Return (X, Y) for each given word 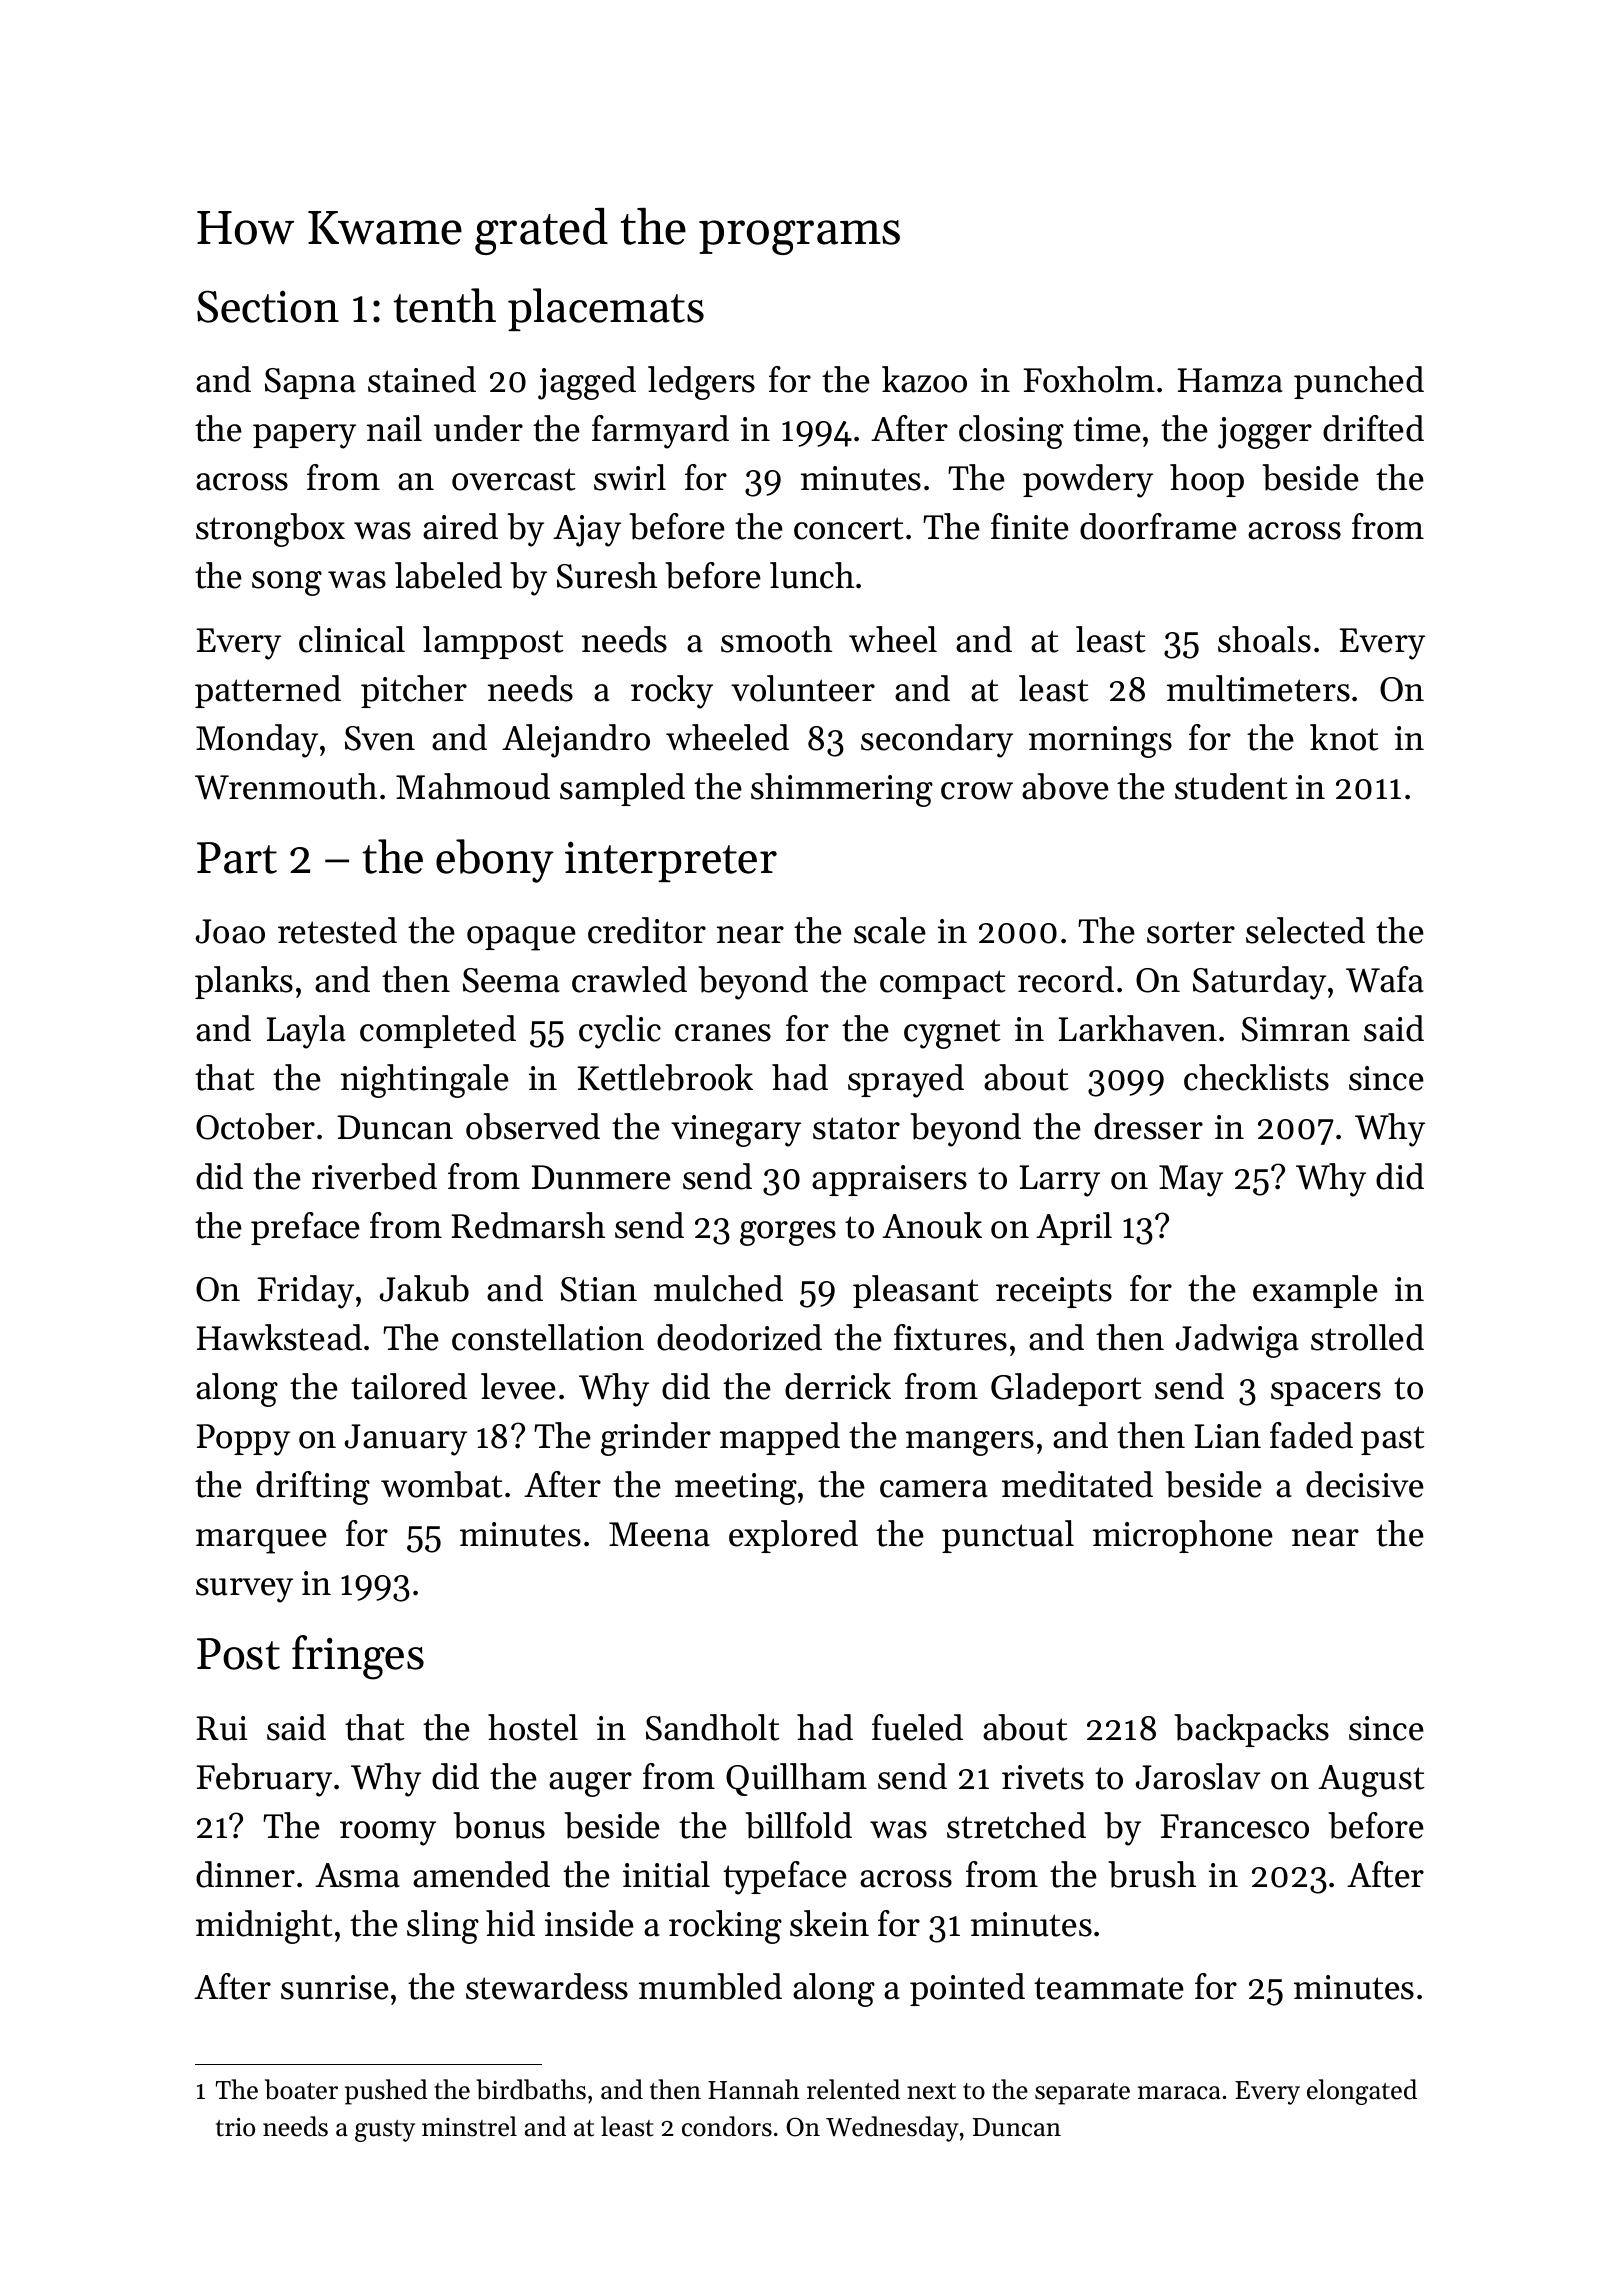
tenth (444, 305)
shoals (1264, 639)
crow (977, 791)
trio (235, 2127)
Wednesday (892, 2129)
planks (244, 982)
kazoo (924, 379)
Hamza (1230, 380)
